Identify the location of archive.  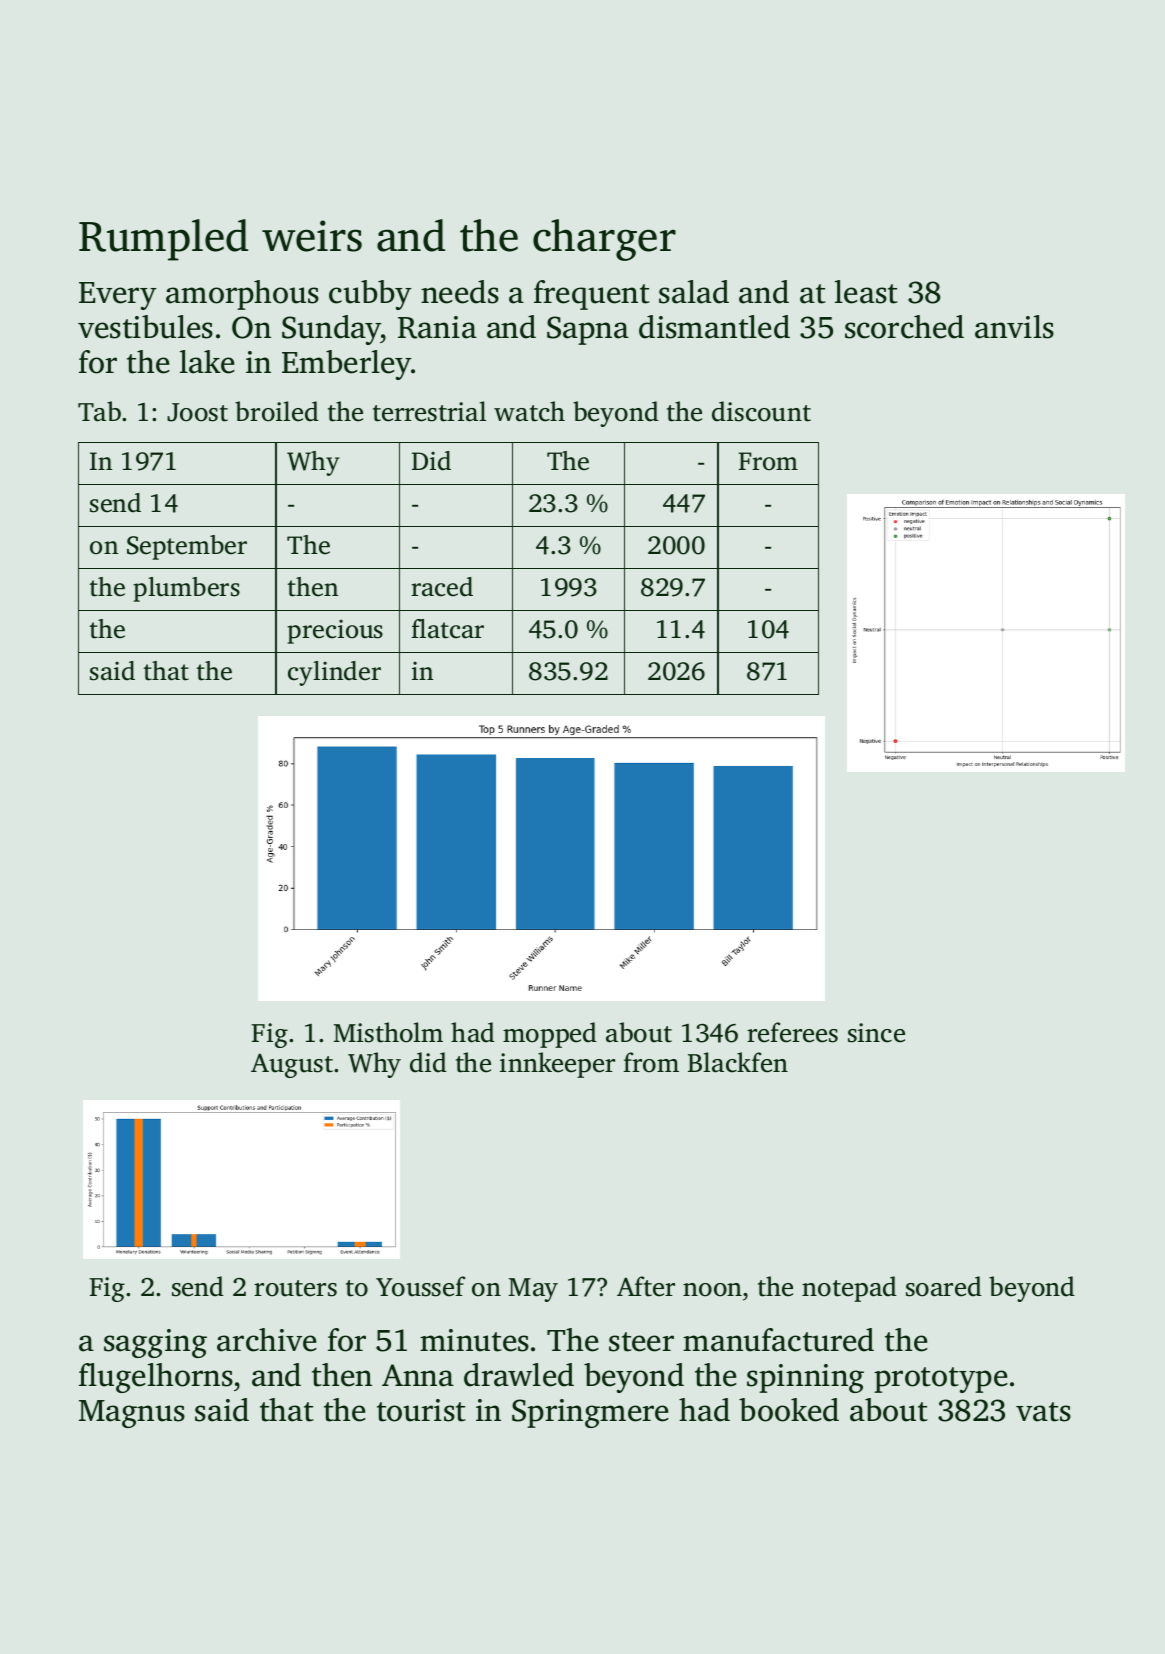
(267, 1340).
